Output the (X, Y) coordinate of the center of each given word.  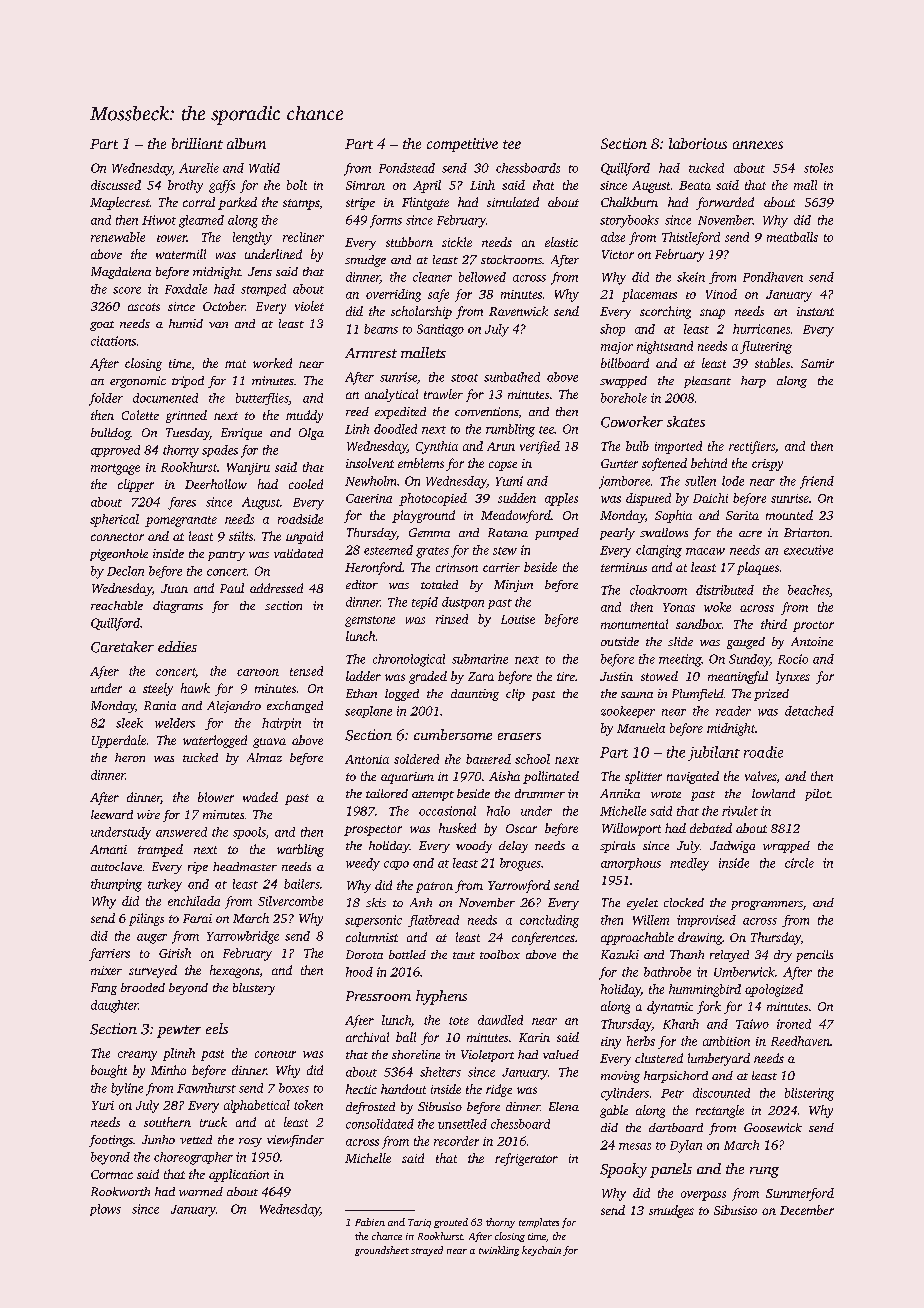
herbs (641, 1041)
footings (111, 1141)
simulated (513, 202)
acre (750, 534)
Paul (232, 588)
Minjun (513, 586)
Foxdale (186, 289)
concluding (549, 921)
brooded (143, 987)
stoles (818, 168)
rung (764, 1172)
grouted (451, 1223)
